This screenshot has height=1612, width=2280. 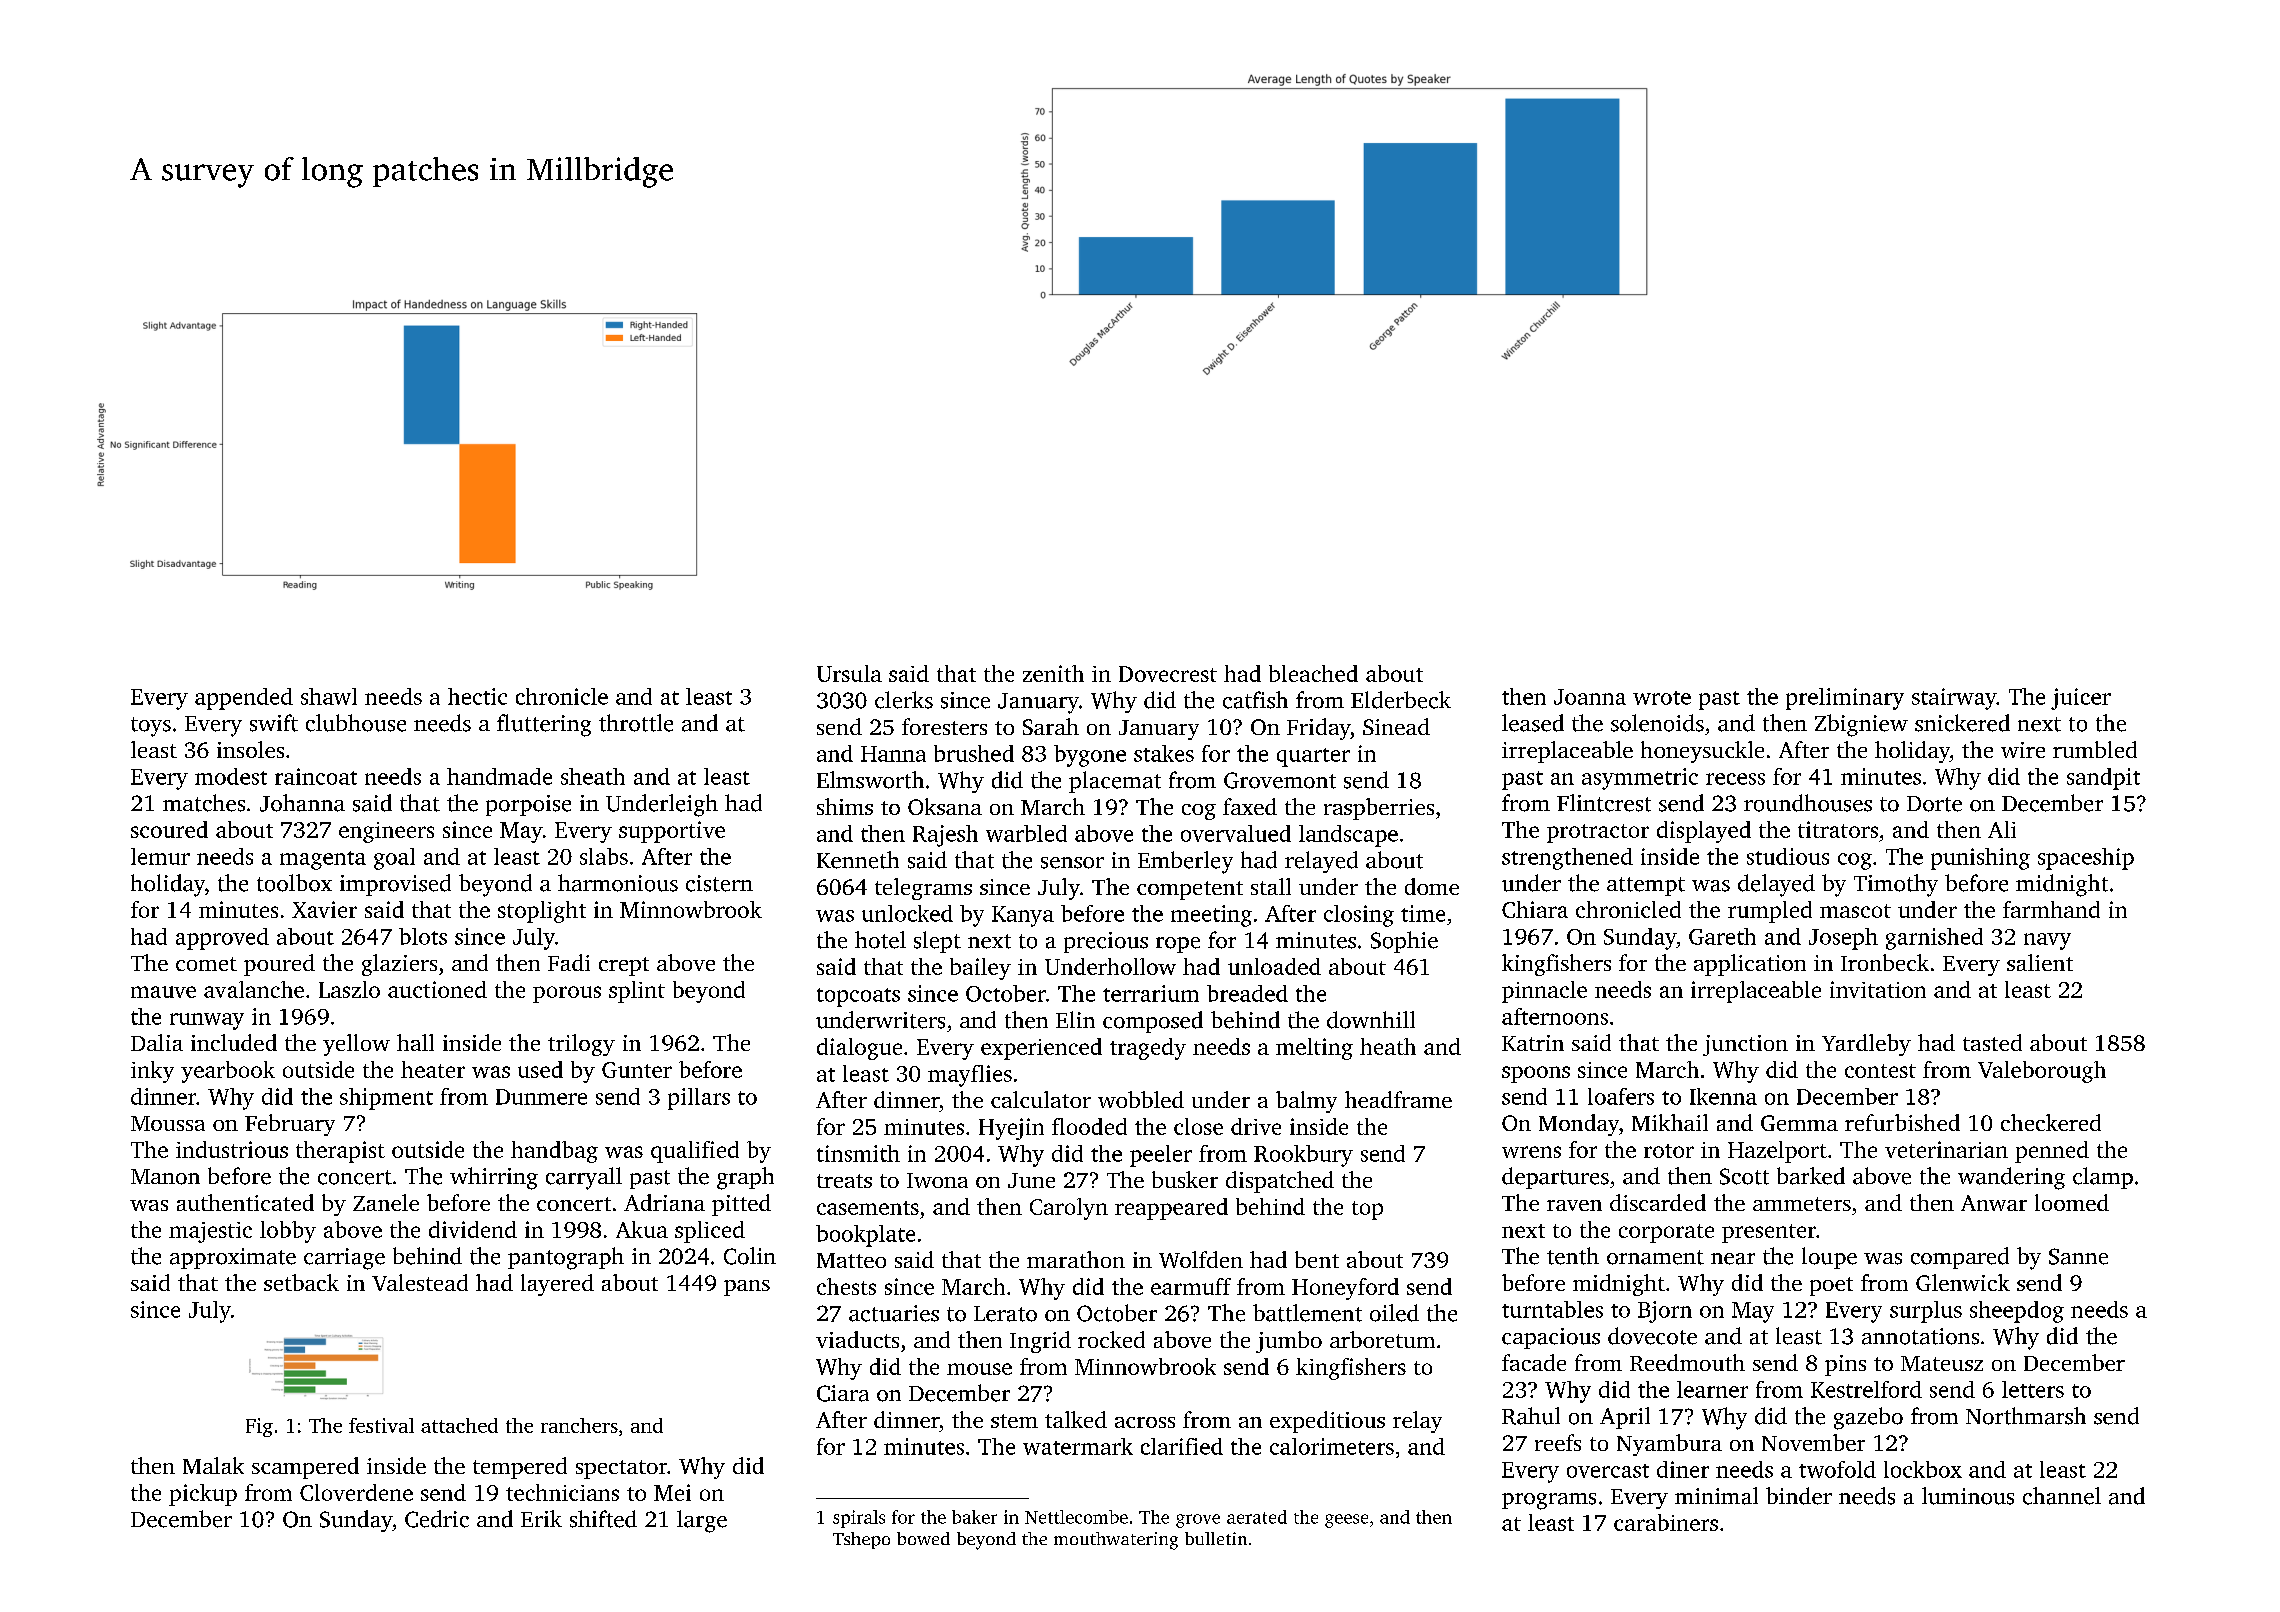 What do you see at coordinates (1115, 782) in the screenshot?
I see `placemat` at bounding box center [1115, 782].
